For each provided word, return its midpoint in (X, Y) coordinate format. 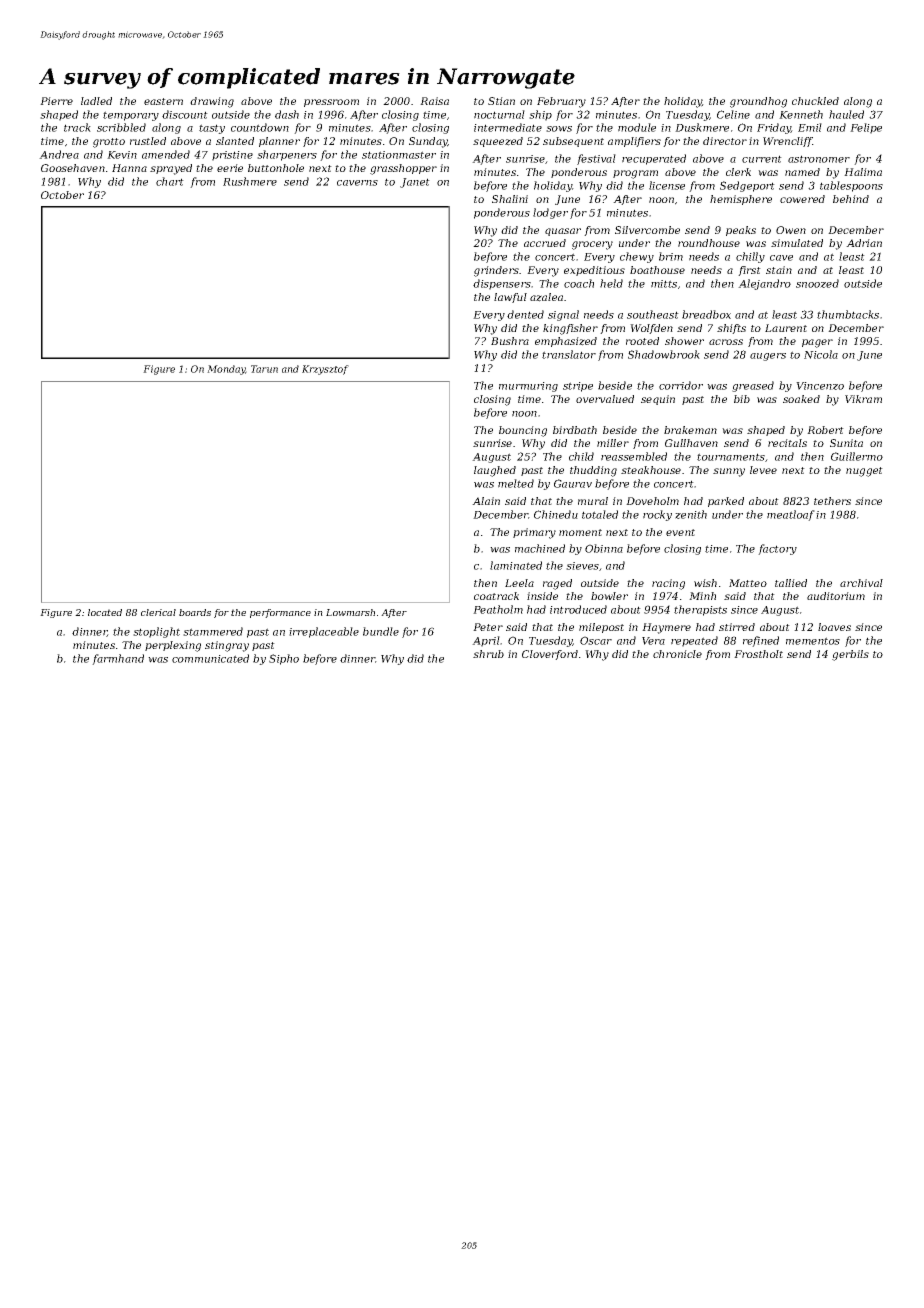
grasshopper (403, 169)
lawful (510, 298)
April (486, 641)
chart (170, 181)
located (105, 612)
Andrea (59, 154)
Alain (486, 501)
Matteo (748, 583)
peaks (741, 231)
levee (763, 470)
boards (195, 612)
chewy (637, 257)
